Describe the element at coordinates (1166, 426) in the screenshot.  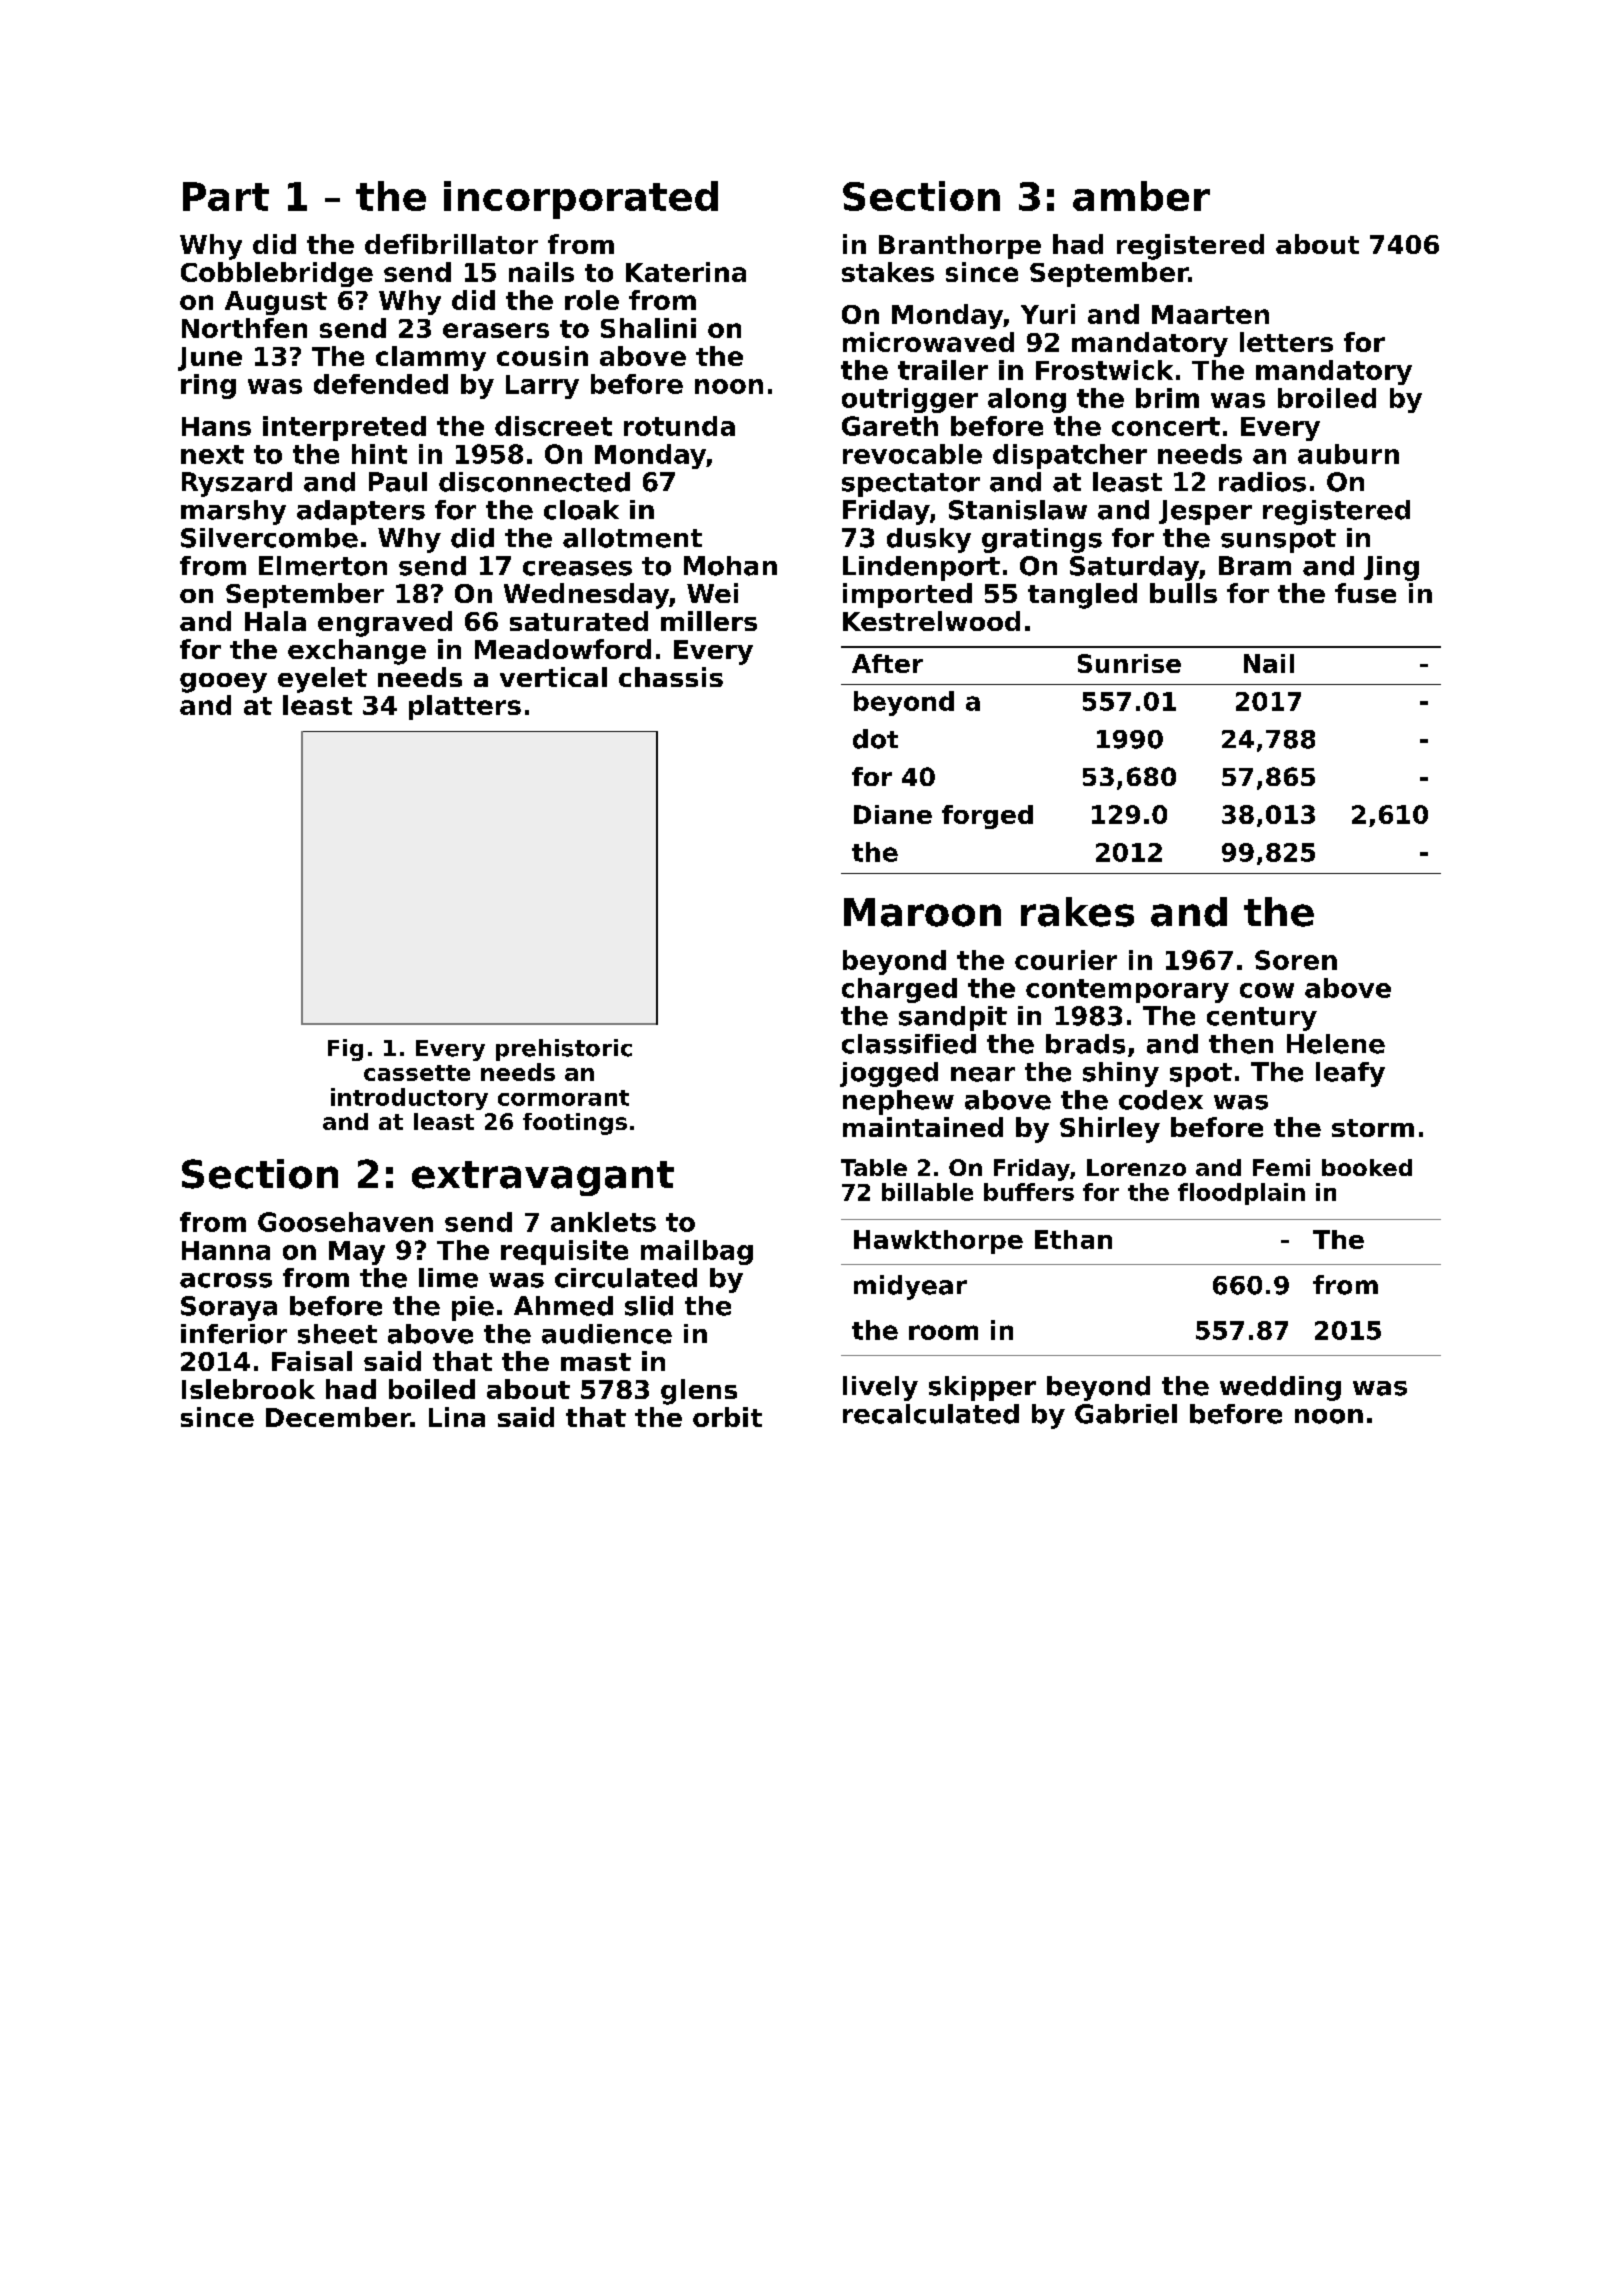
I see `concert` at that location.
